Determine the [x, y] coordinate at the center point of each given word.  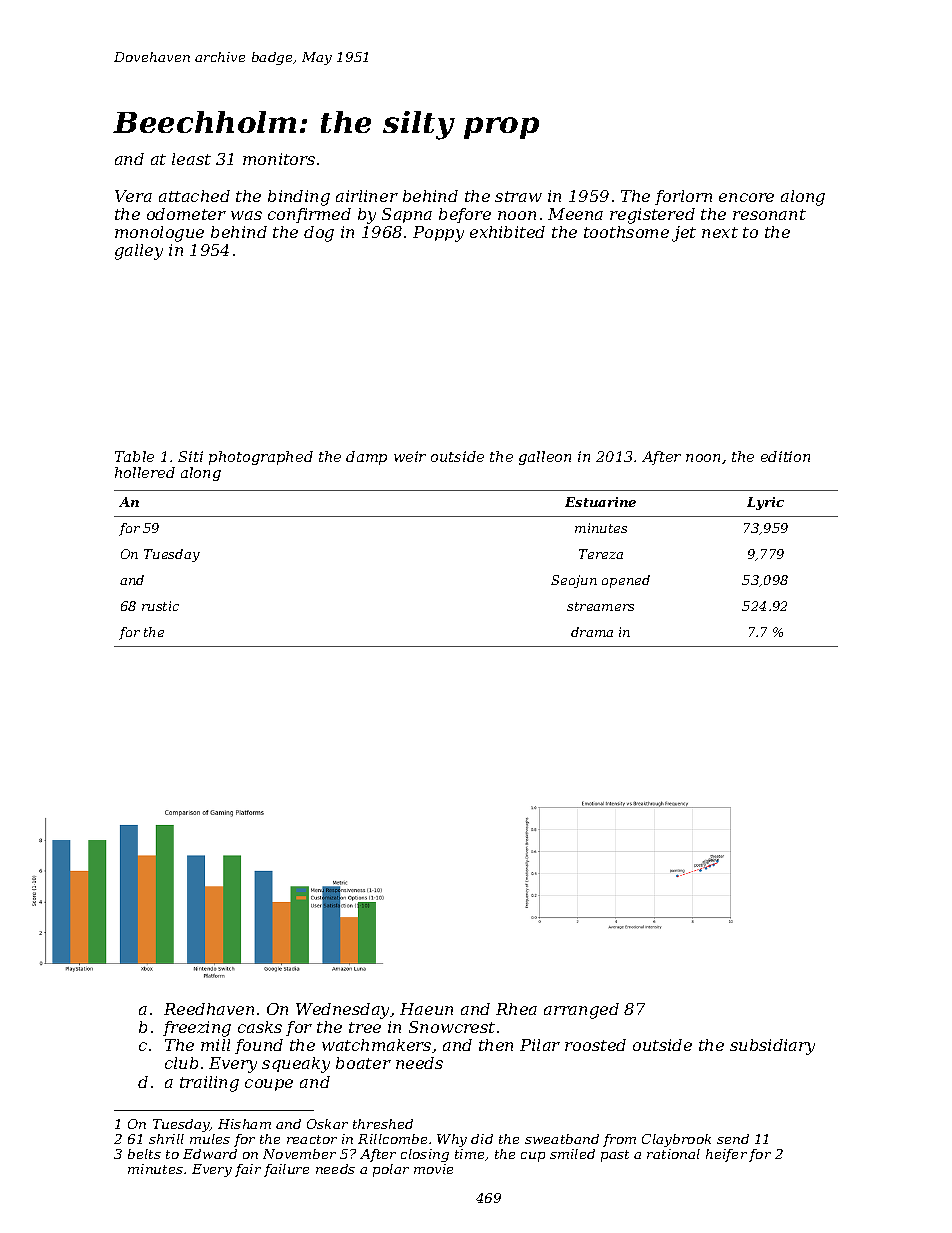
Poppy [438, 234]
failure [286, 1170]
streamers [600, 606]
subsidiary [772, 1047]
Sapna [407, 215]
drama [592, 632]
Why [452, 1140]
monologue [159, 234]
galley [139, 252]
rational [673, 1154]
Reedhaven [209, 1009]
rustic [160, 606]
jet [684, 234]
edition [785, 456]
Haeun [426, 1009]
